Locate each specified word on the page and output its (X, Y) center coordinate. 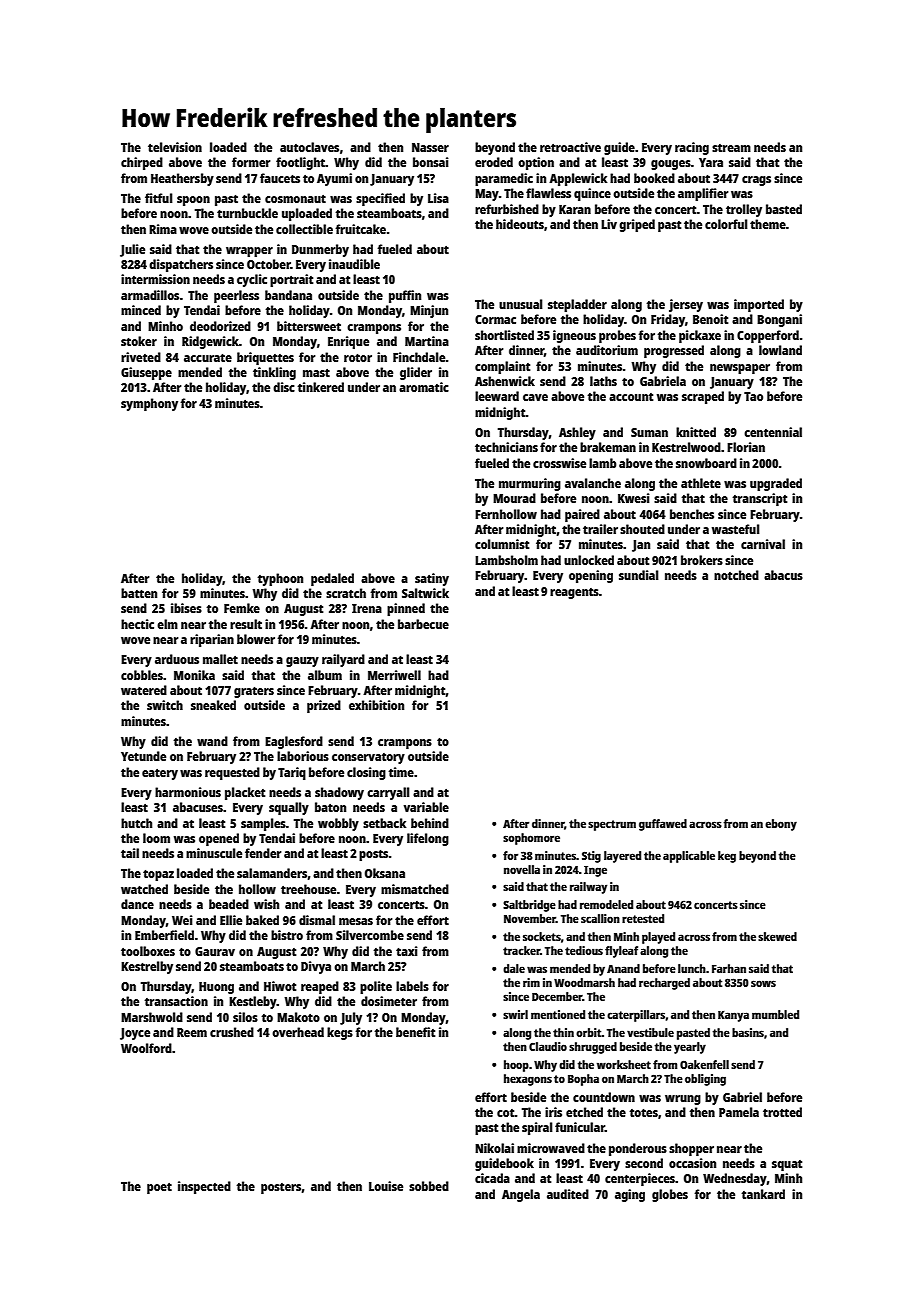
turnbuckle (247, 213)
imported (759, 305)
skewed (777, 936)
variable (426, 807)
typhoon (280, 579)
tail (130, 853)
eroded (494, 162)
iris (553, 1112)
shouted (642, 529)
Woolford (146, 1048)
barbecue (423, 624)
